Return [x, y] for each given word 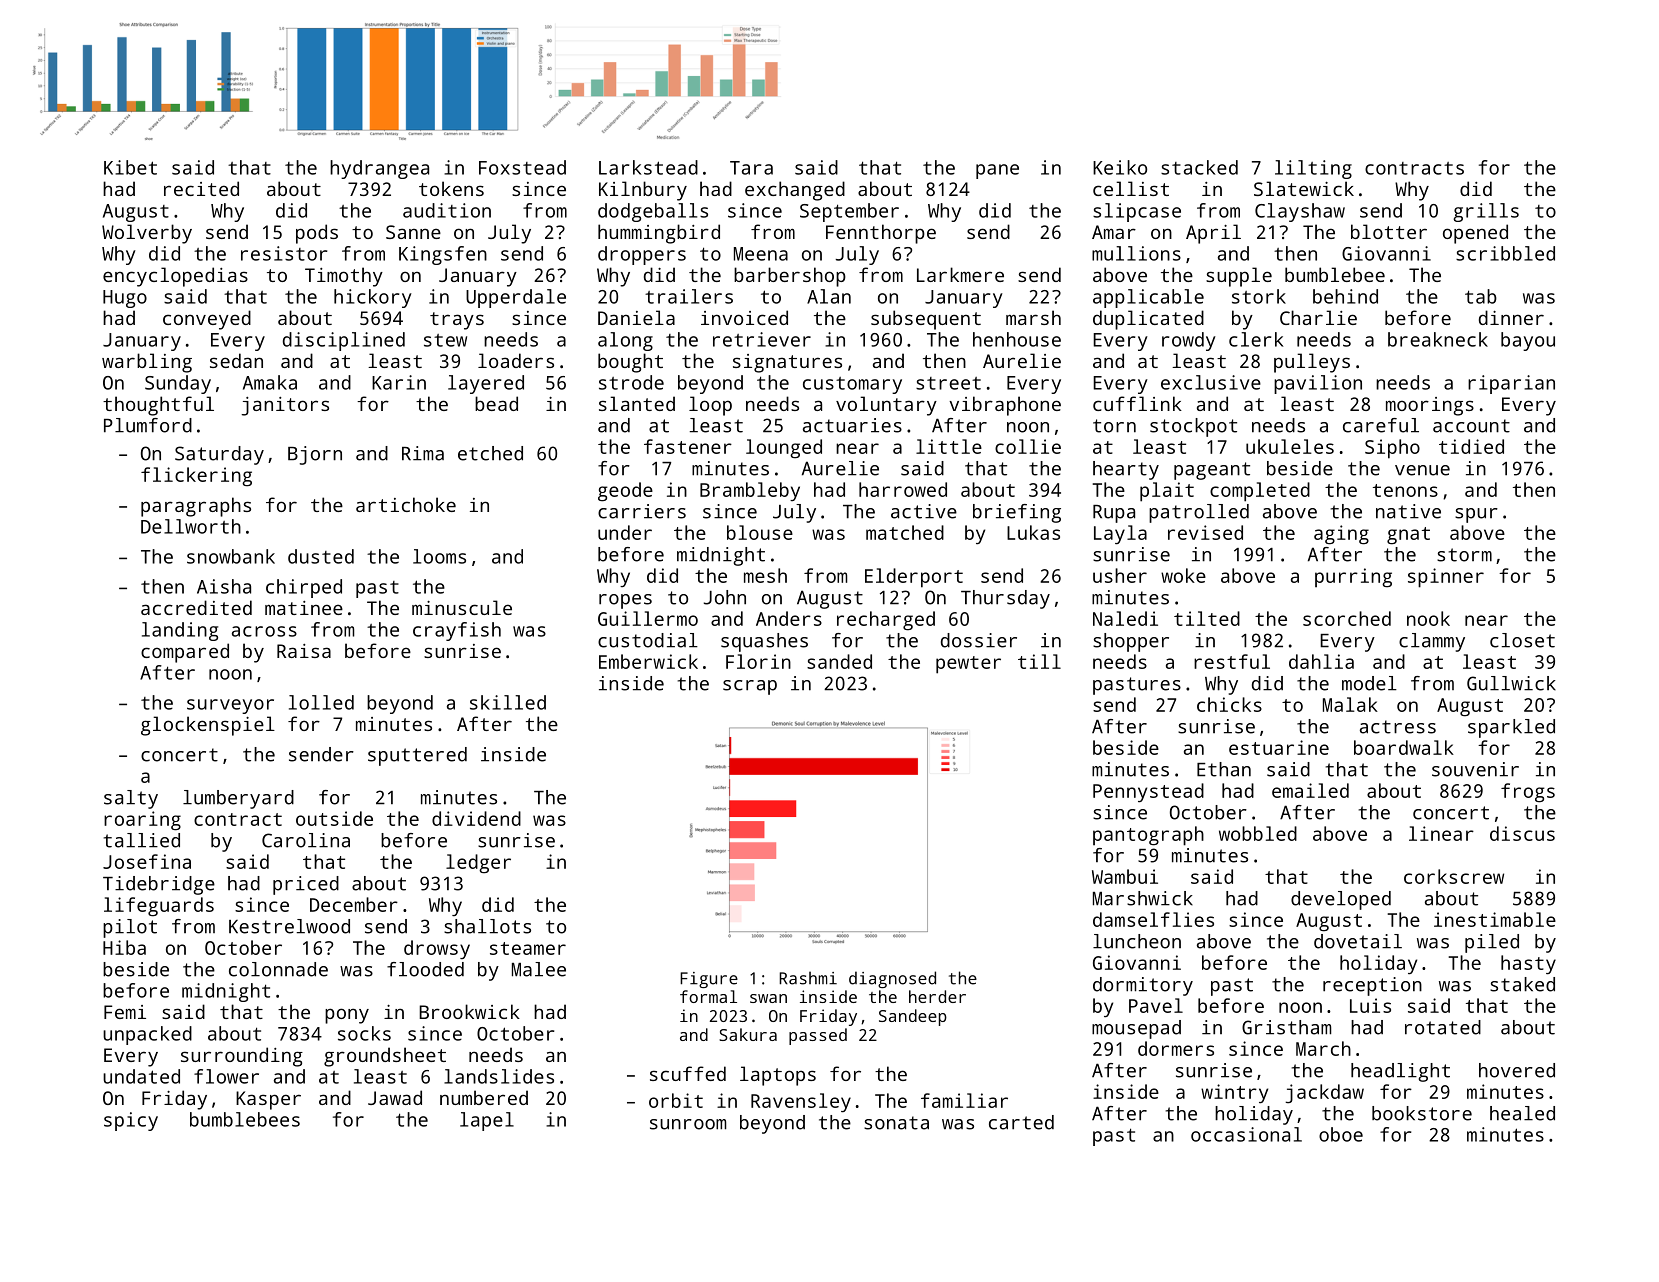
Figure [709, 980]
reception [1372, 986]
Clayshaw [1300, 212]
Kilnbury [643, 191]
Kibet [130, 167]
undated [141, 1076]
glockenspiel [208, 726]
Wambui [1125, 876]
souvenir [1475, 769]
